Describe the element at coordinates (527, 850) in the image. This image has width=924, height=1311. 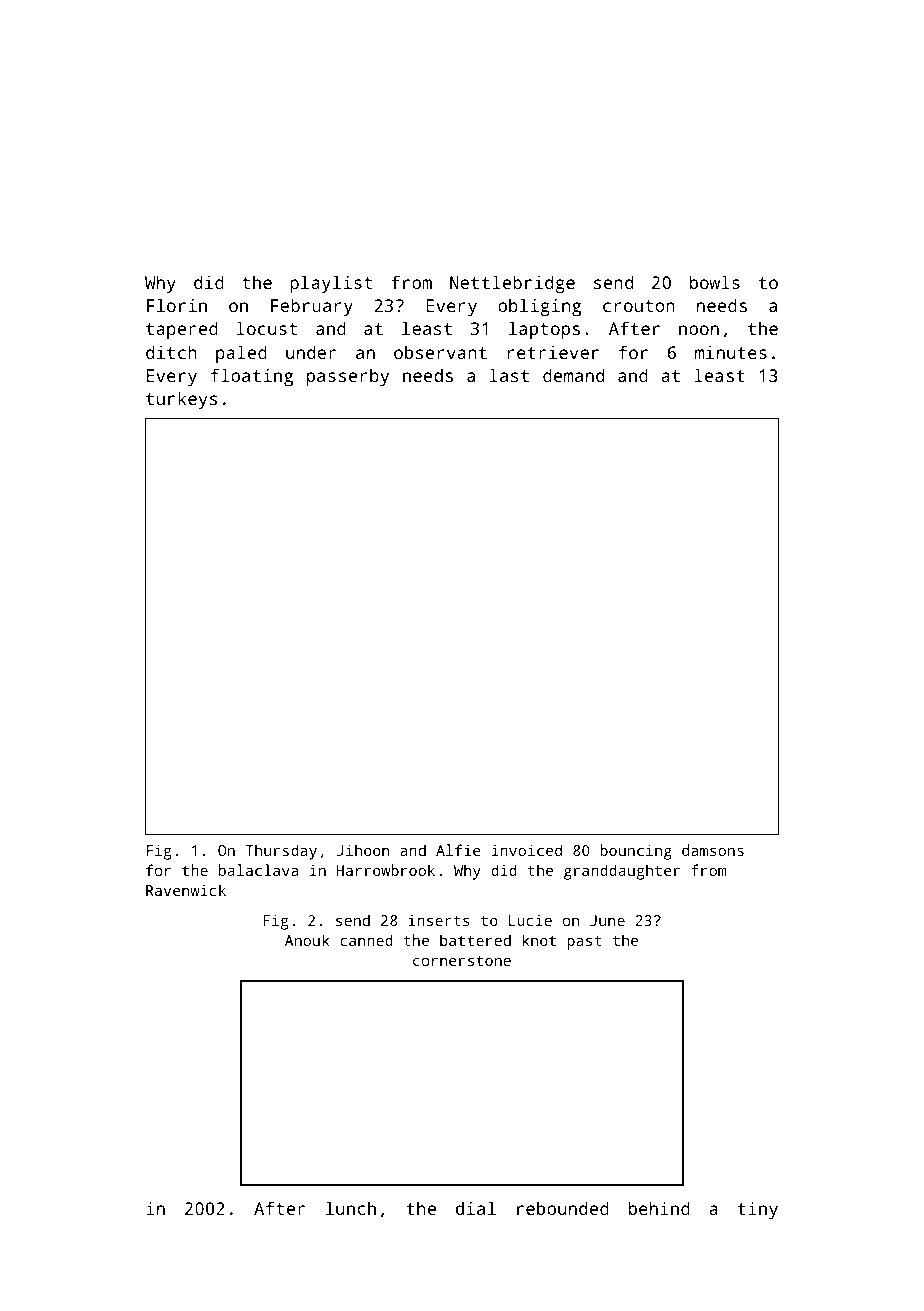
I see `invoiced` at that location.
